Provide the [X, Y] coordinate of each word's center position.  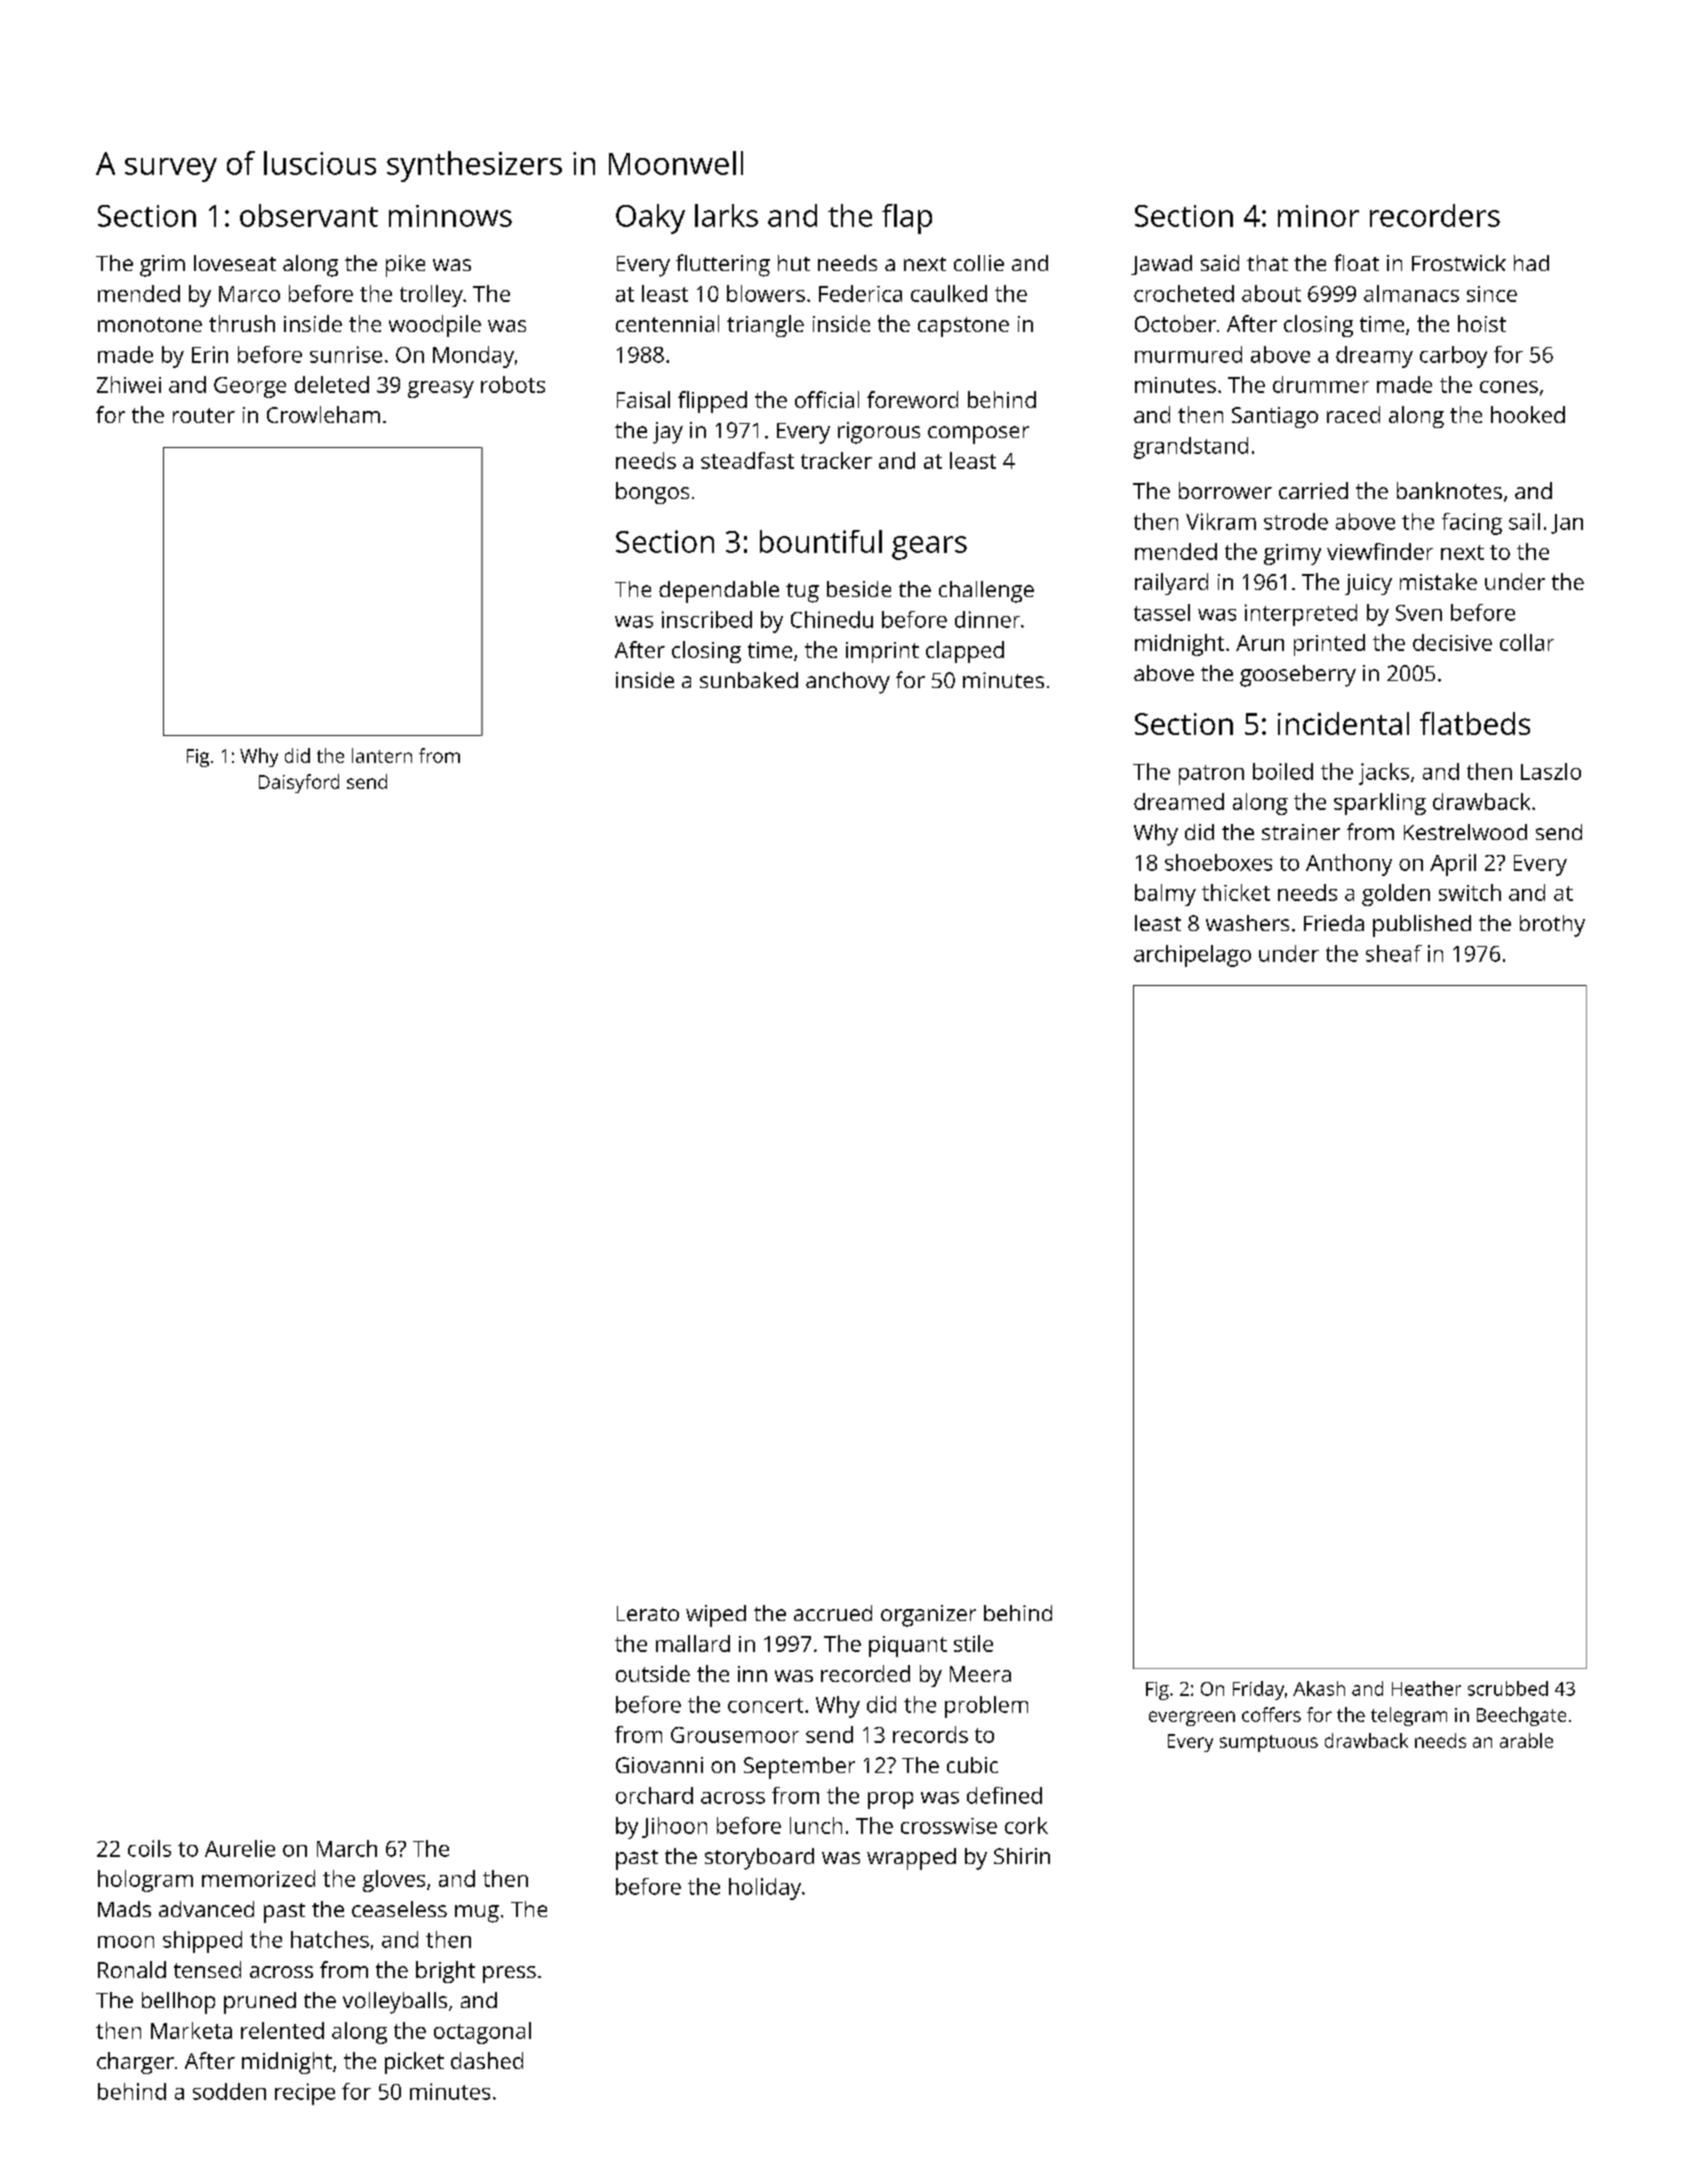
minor [1318, 216]
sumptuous [1269, 1743]
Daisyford [299, 783]
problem [986, 1707]
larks [726, 215]
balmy [1165, 895]
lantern [382, 755]
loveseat [235, 263]
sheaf [1394, 953]
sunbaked [749, 680]
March [347, 1848]
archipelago [1192, 956]
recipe [305, 2094]
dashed [487, 2060]
